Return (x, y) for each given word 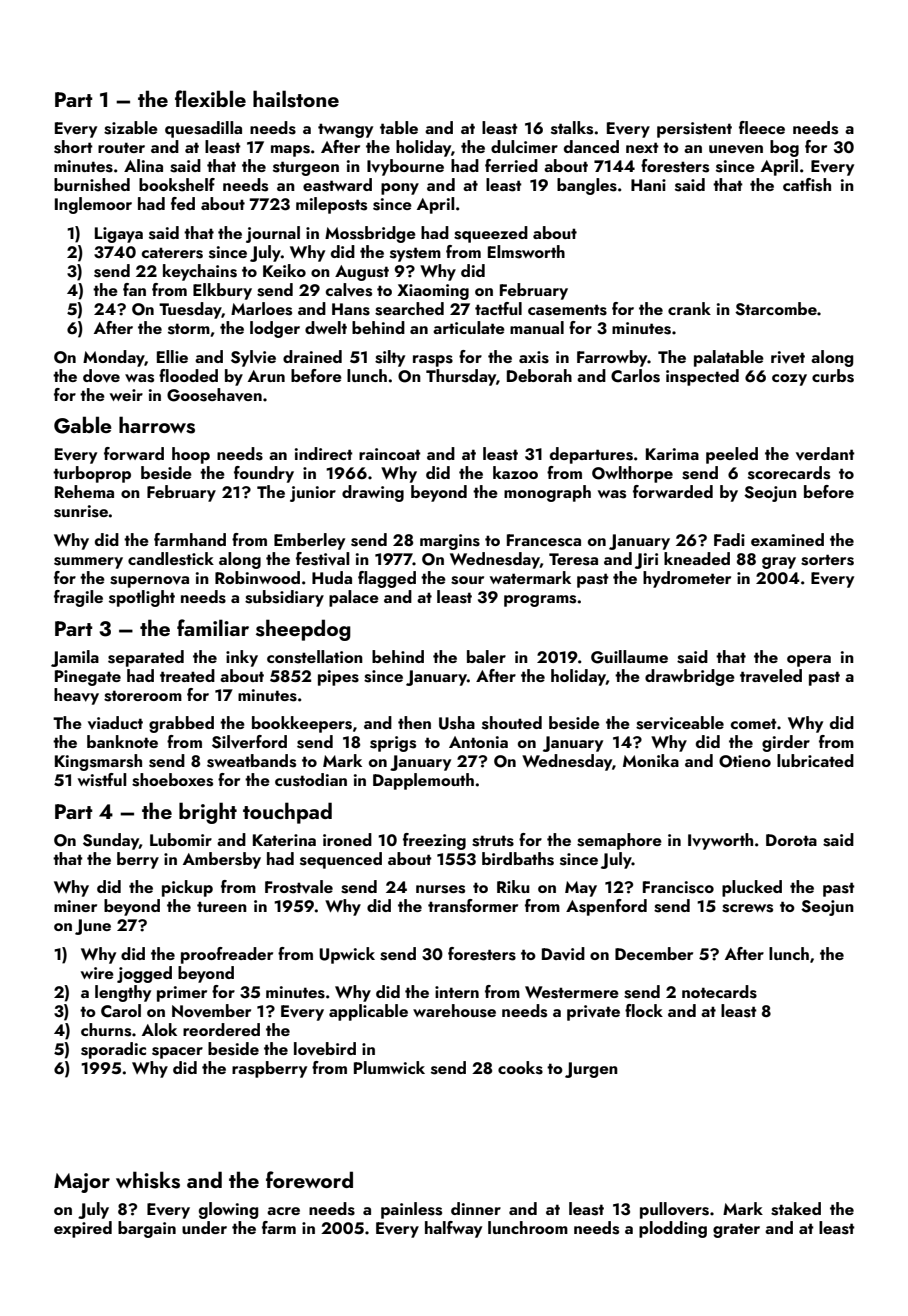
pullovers (674, 1210)
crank (689, 308)
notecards (719, 992)
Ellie (172, 356)
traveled (771, 675)
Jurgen (591, 1070)
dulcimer (524, 146)
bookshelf (177, 185)
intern (457, 992)
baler (486, 656)
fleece (762, 127)
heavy (76, 696)
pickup (187, 888)
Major (82, 1183)
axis (534, 357)
